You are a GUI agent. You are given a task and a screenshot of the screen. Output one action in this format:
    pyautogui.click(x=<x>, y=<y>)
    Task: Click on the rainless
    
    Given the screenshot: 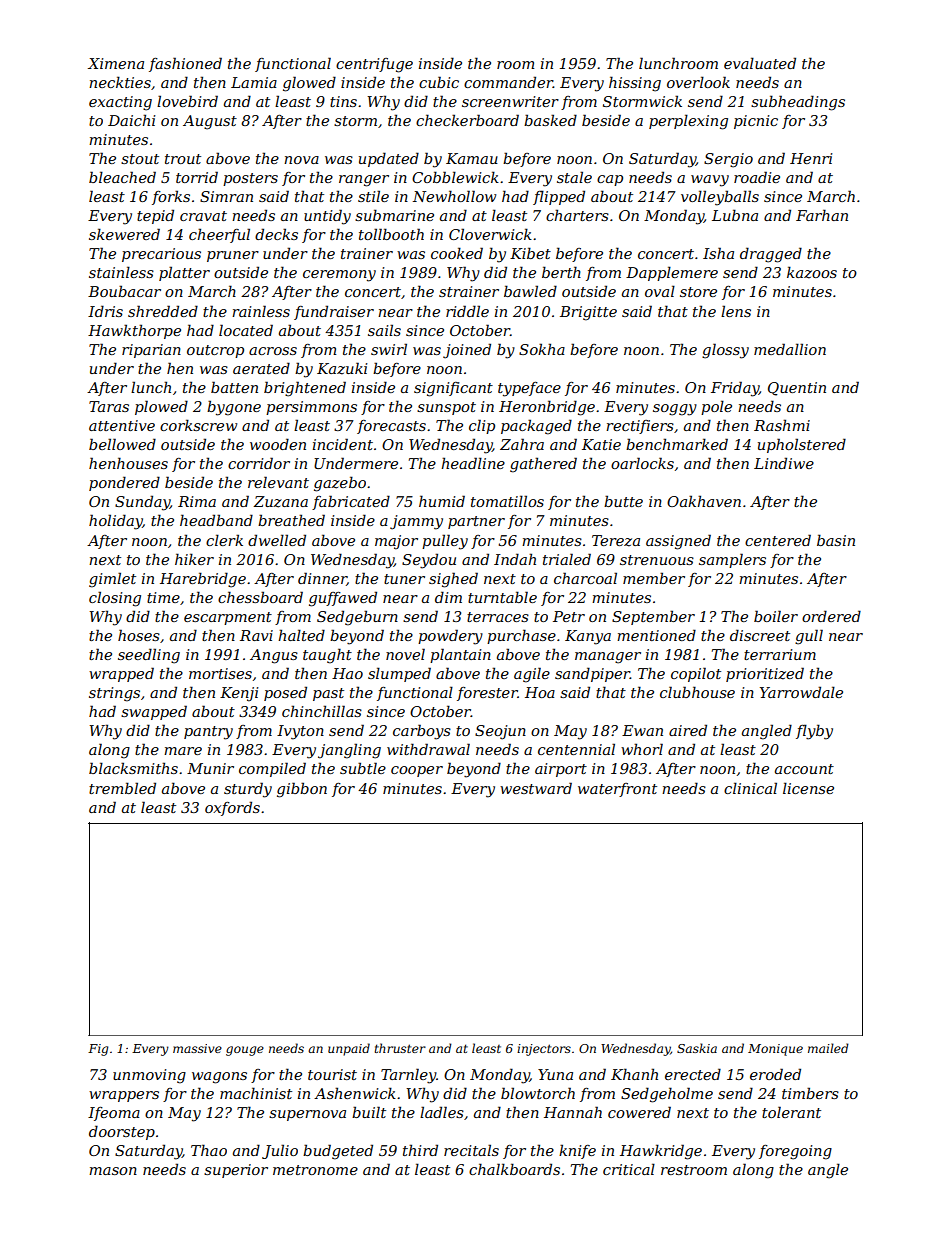 What is the action you would take?
    pyautogui.click(x=261, y=311)
